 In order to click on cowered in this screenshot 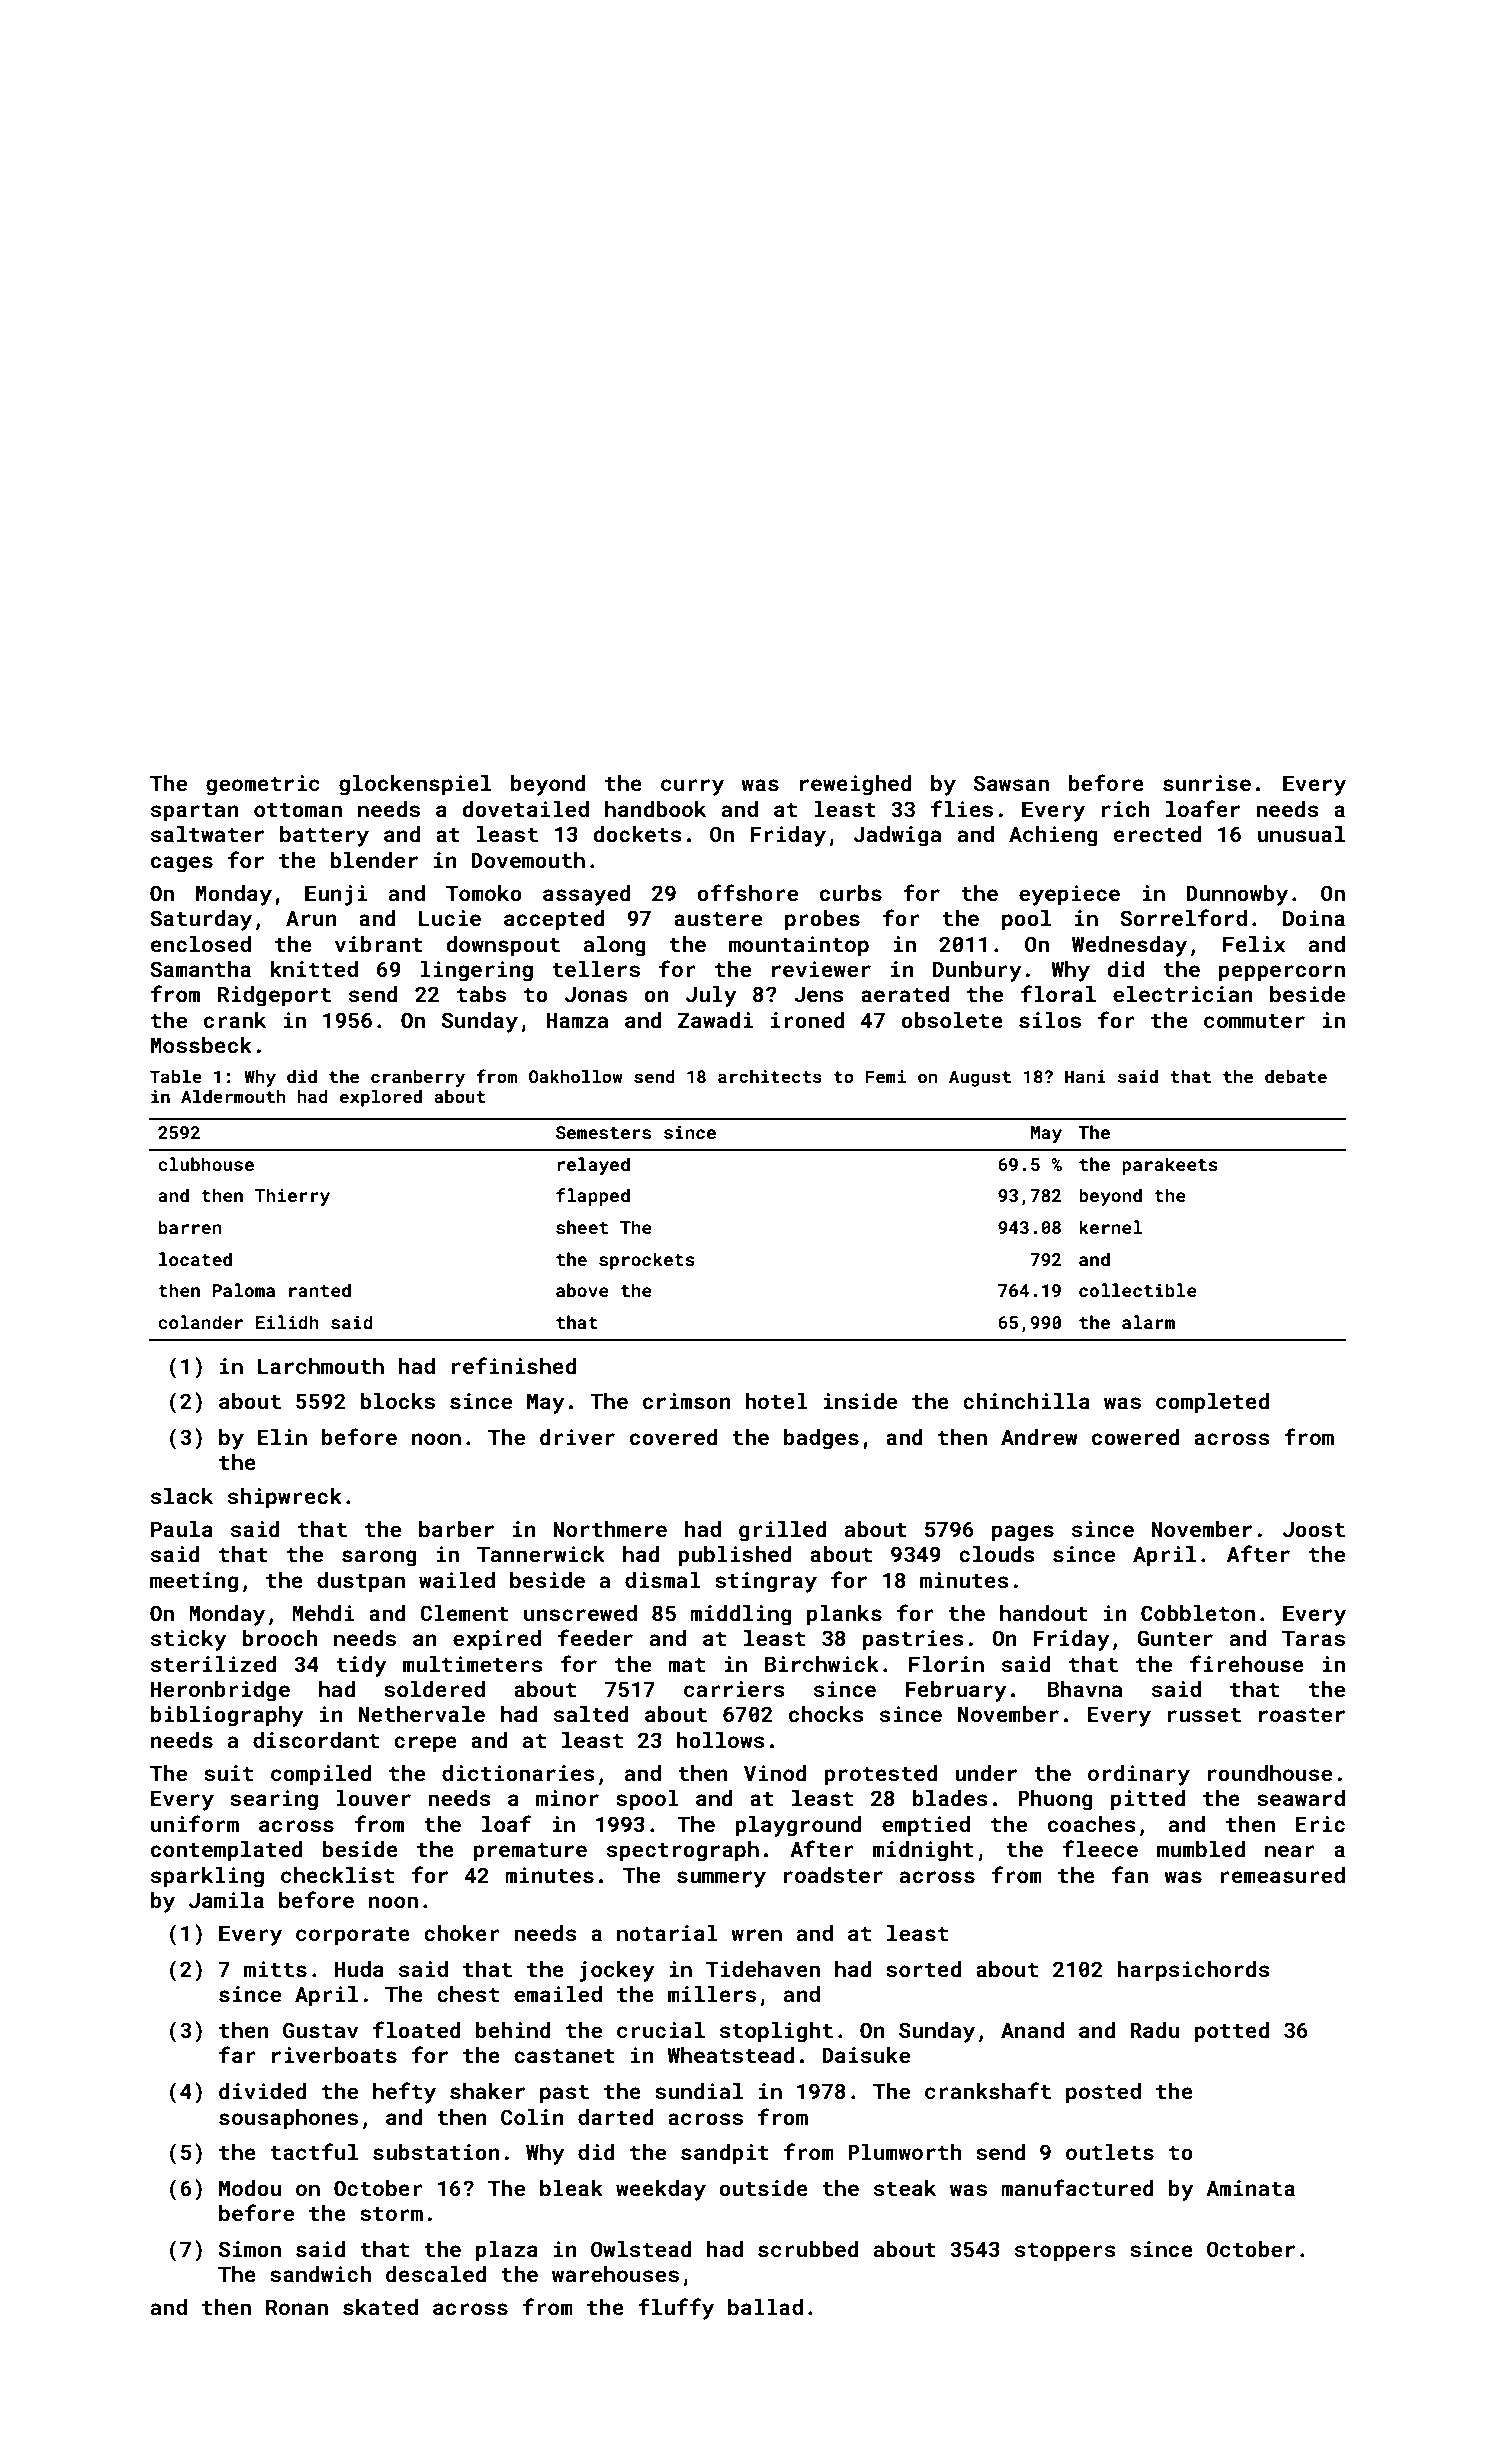, I will do `click(1135, 1437)`.
